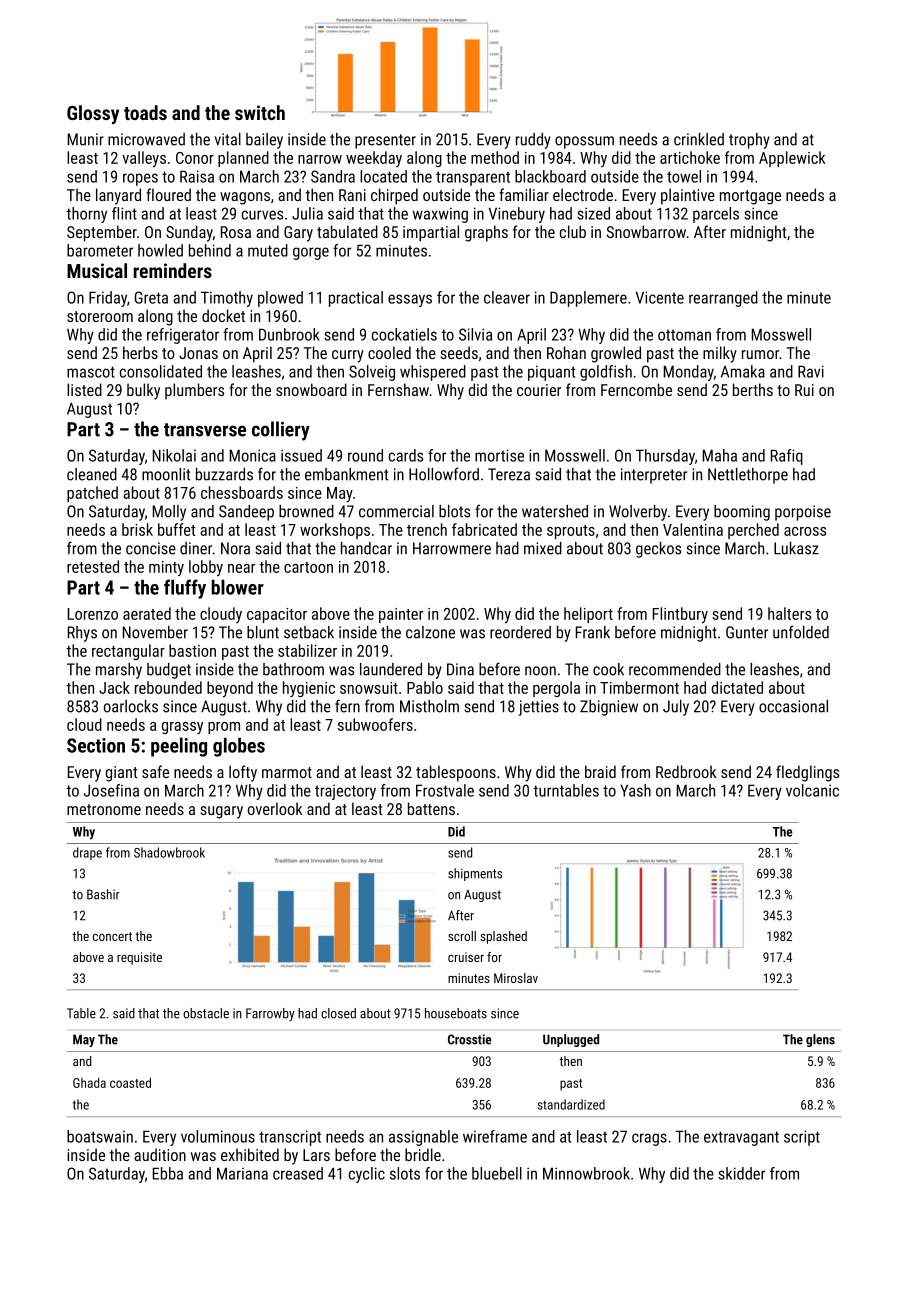 Image resolution: width=908 pixels, height=1316 pixels. What do you see at coordinates (309, 632) in the document?
I see `setback` at bounding box center [309, 632].
